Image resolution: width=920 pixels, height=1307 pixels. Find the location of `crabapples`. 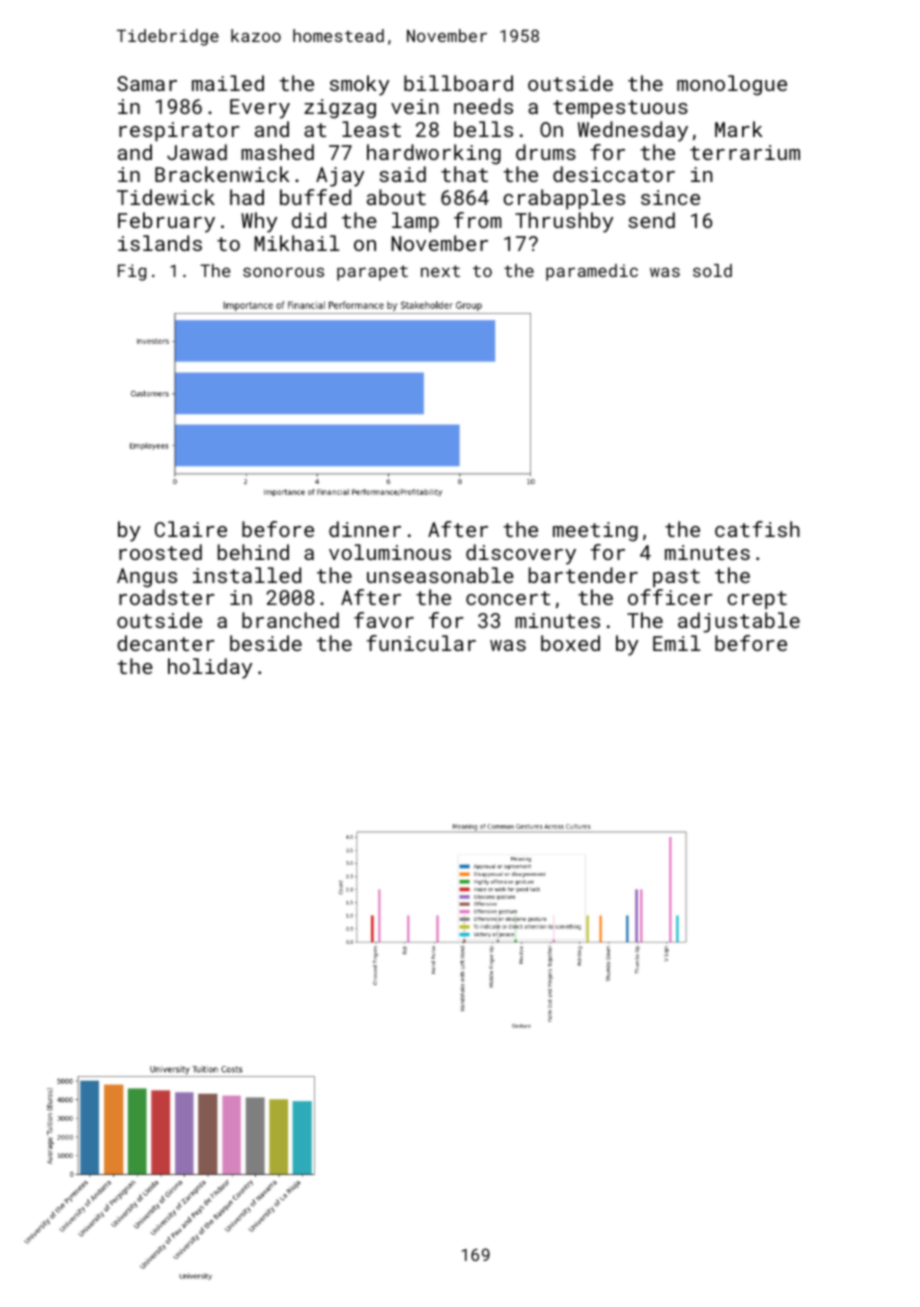

crabapples is located at coordinates (564, 199).
